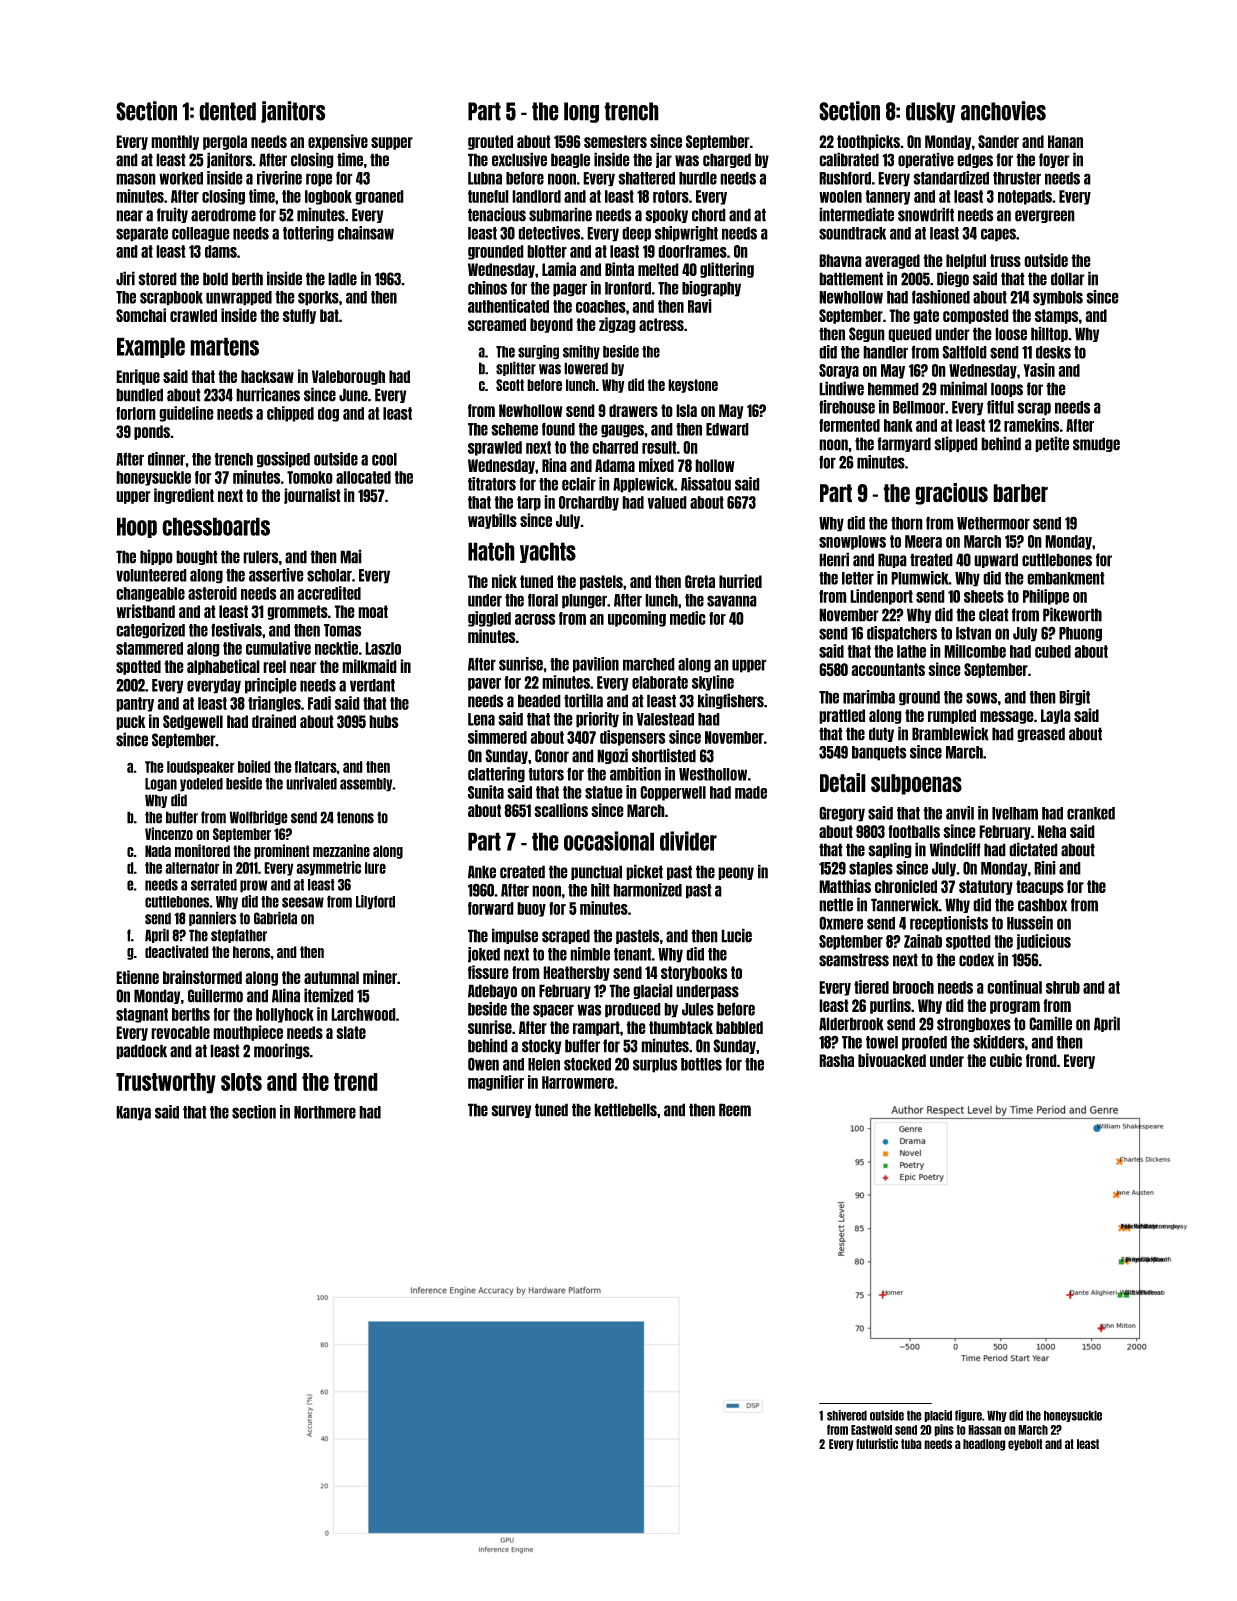 This screenshot has height=1601, width=1237. I want to click on Hoop, so click(137, 527).
